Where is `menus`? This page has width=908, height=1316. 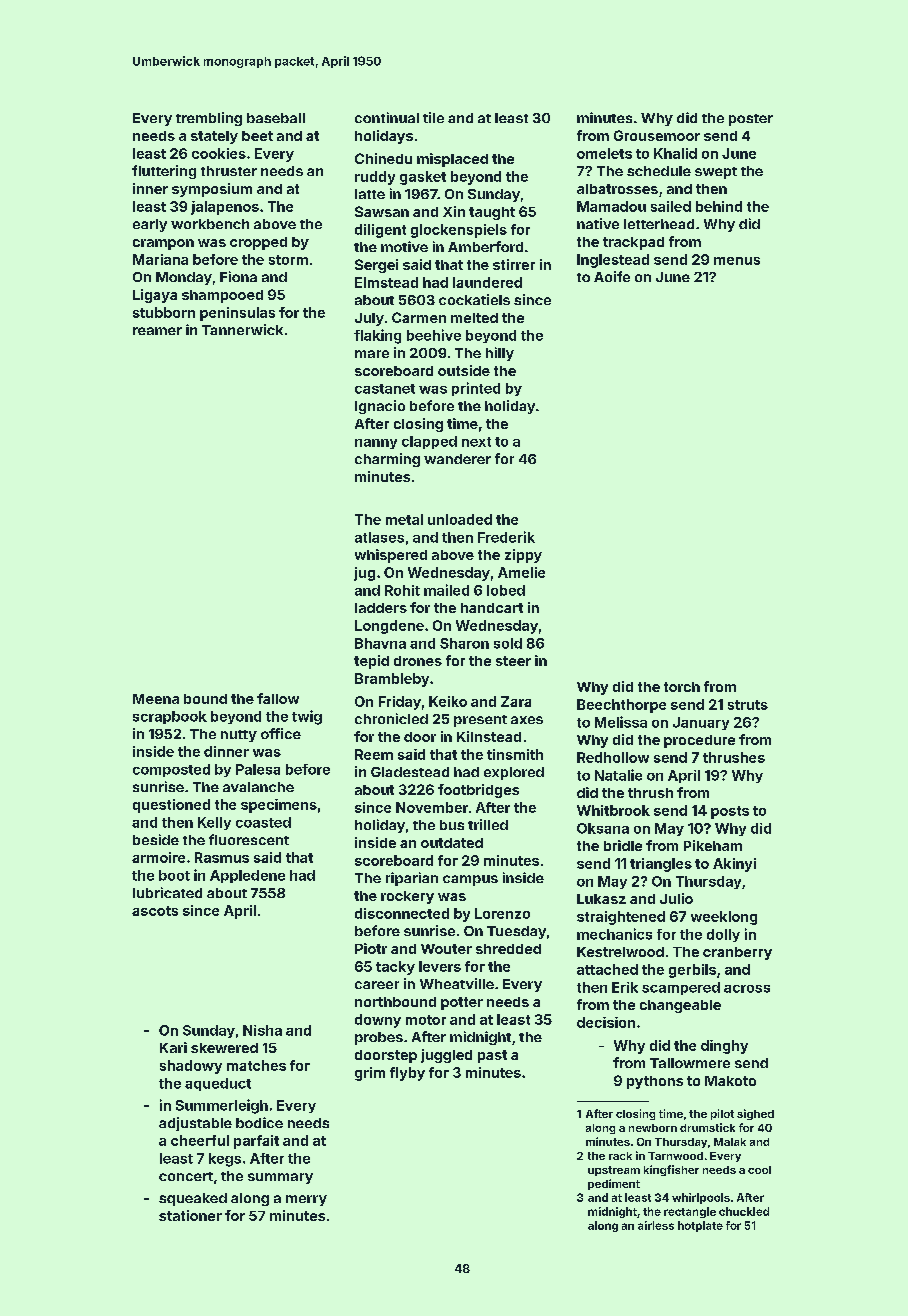 menus is located at coordinates (737, 261).
